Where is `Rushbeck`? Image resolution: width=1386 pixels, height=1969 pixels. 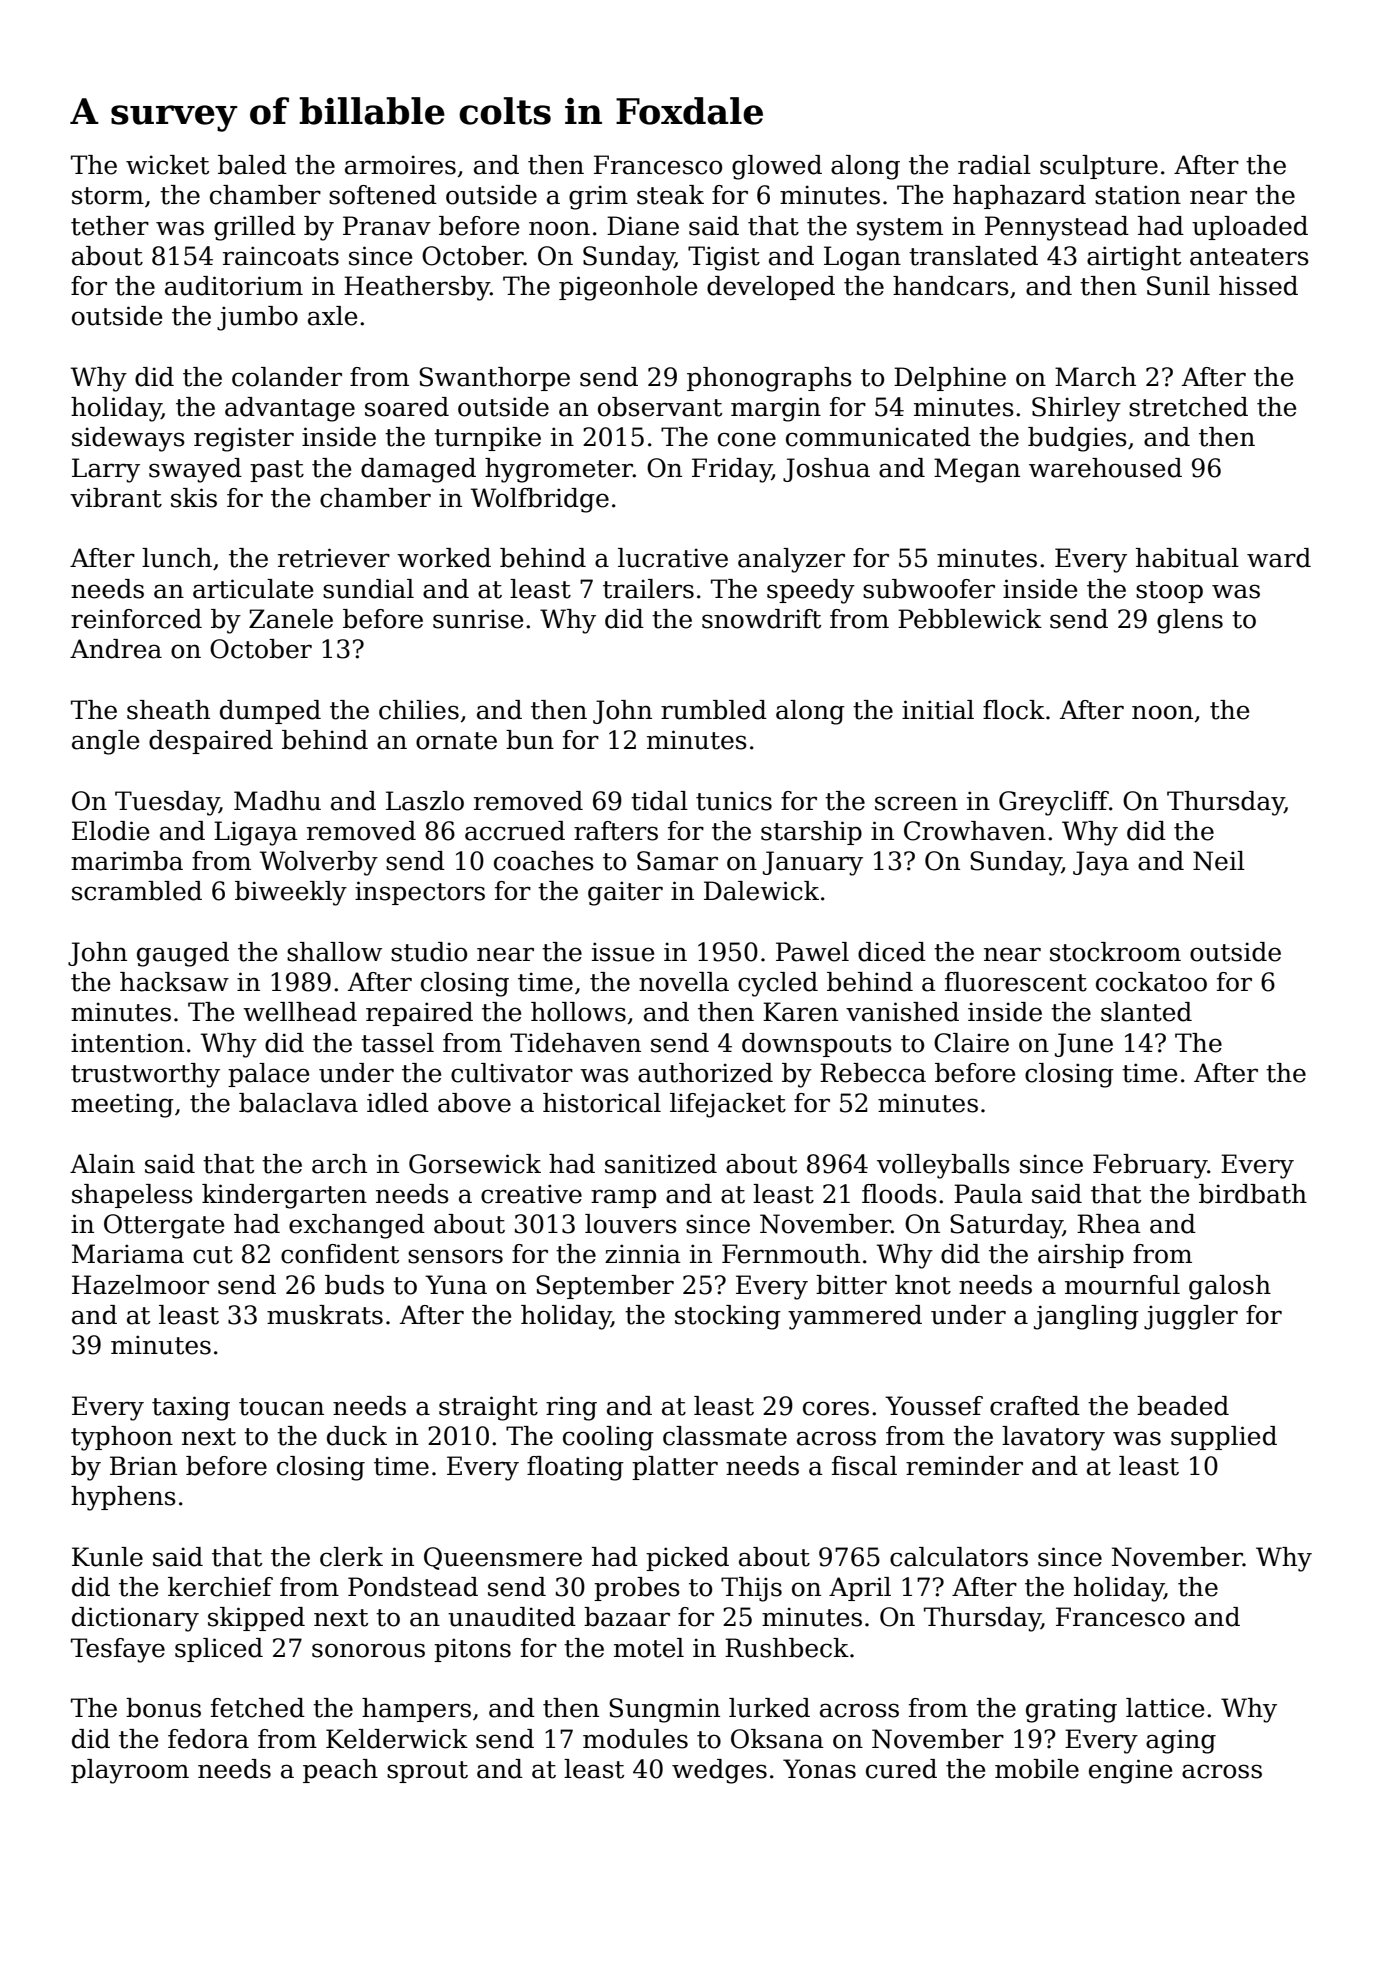
Rushbeck is located at coordinates (787, 1648).
